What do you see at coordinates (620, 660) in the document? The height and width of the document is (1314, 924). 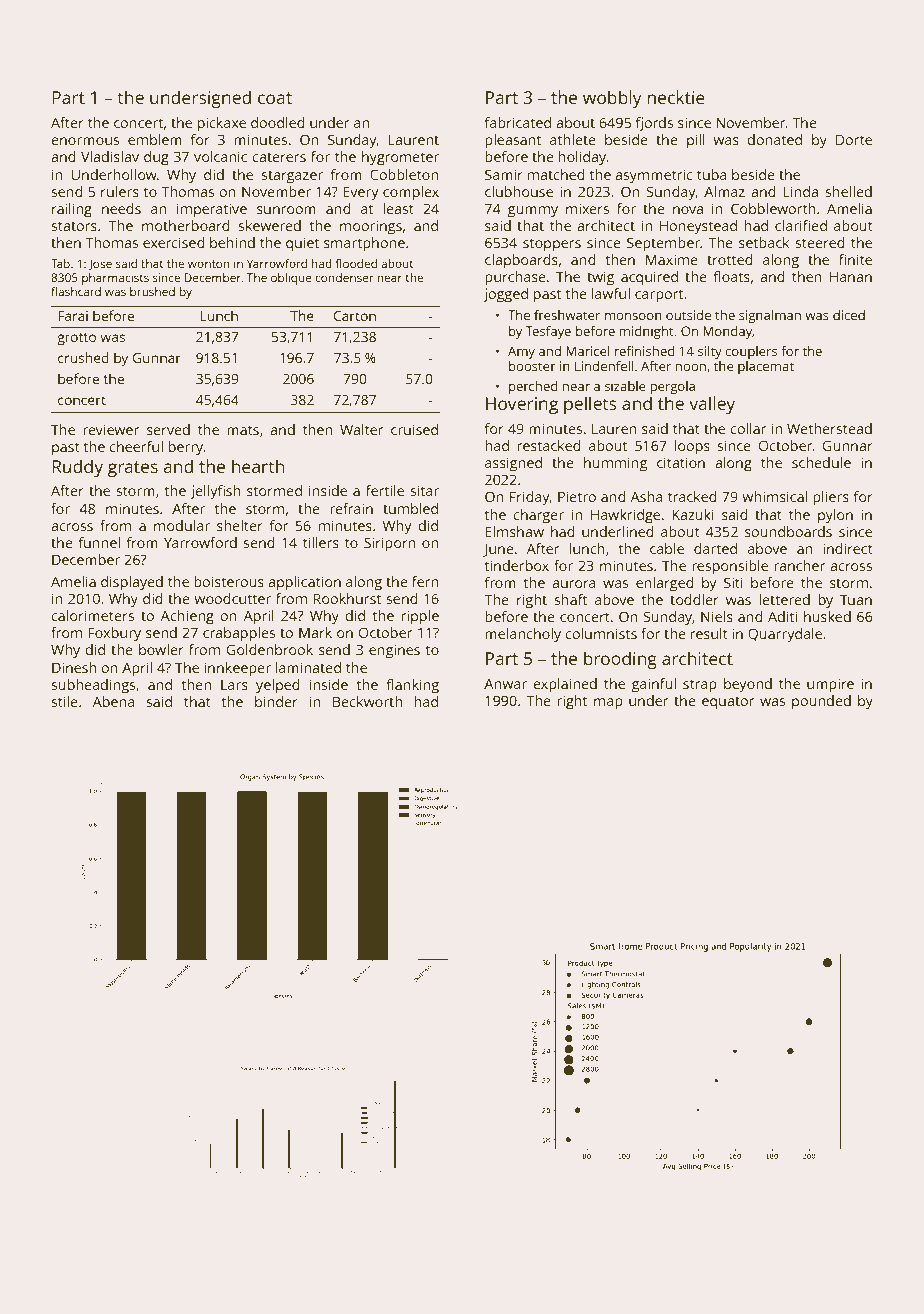 I see `brooding` at bounding box center [620, 660].
